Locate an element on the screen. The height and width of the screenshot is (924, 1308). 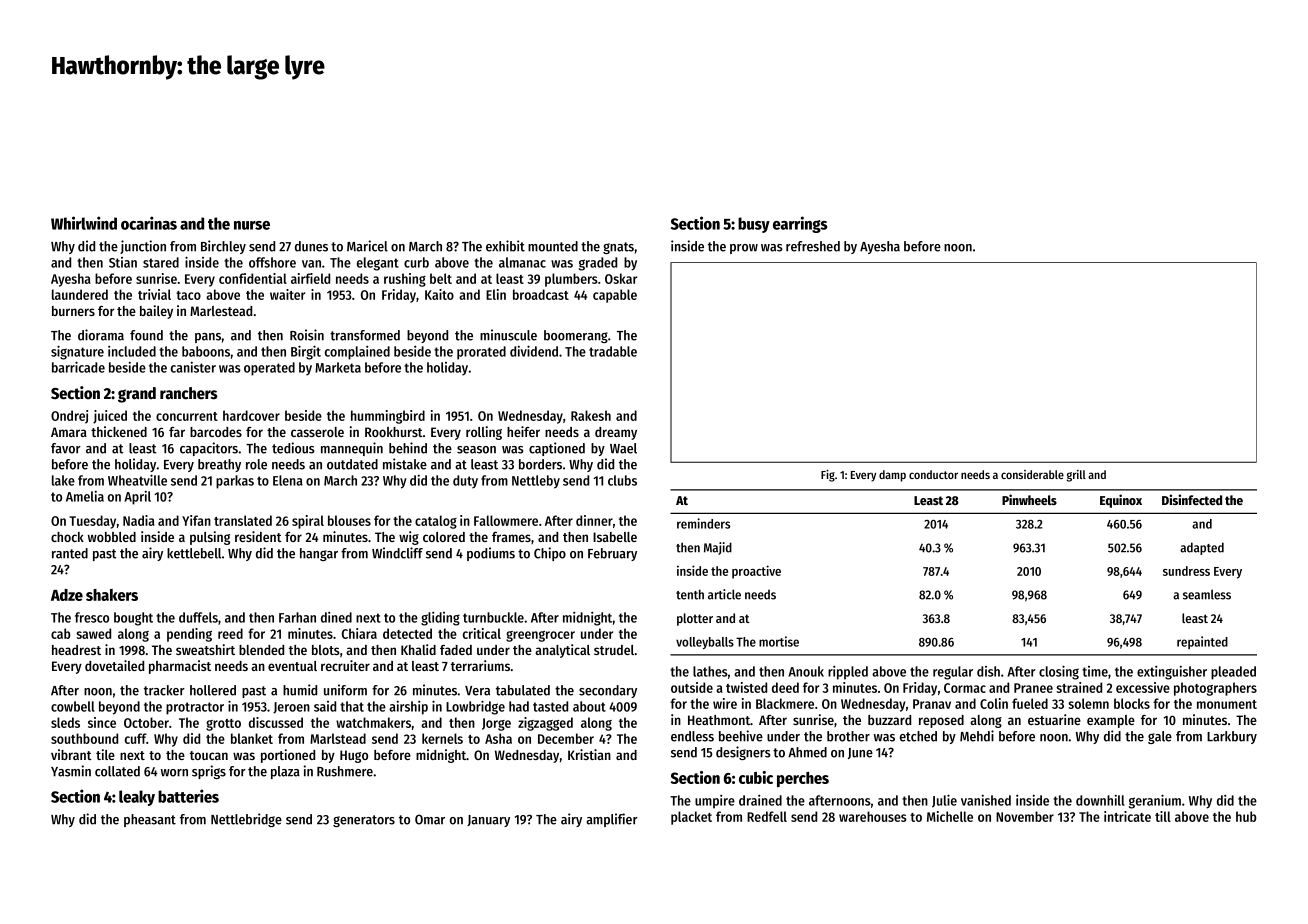
sundress is located at coordinates (1186, 571).
